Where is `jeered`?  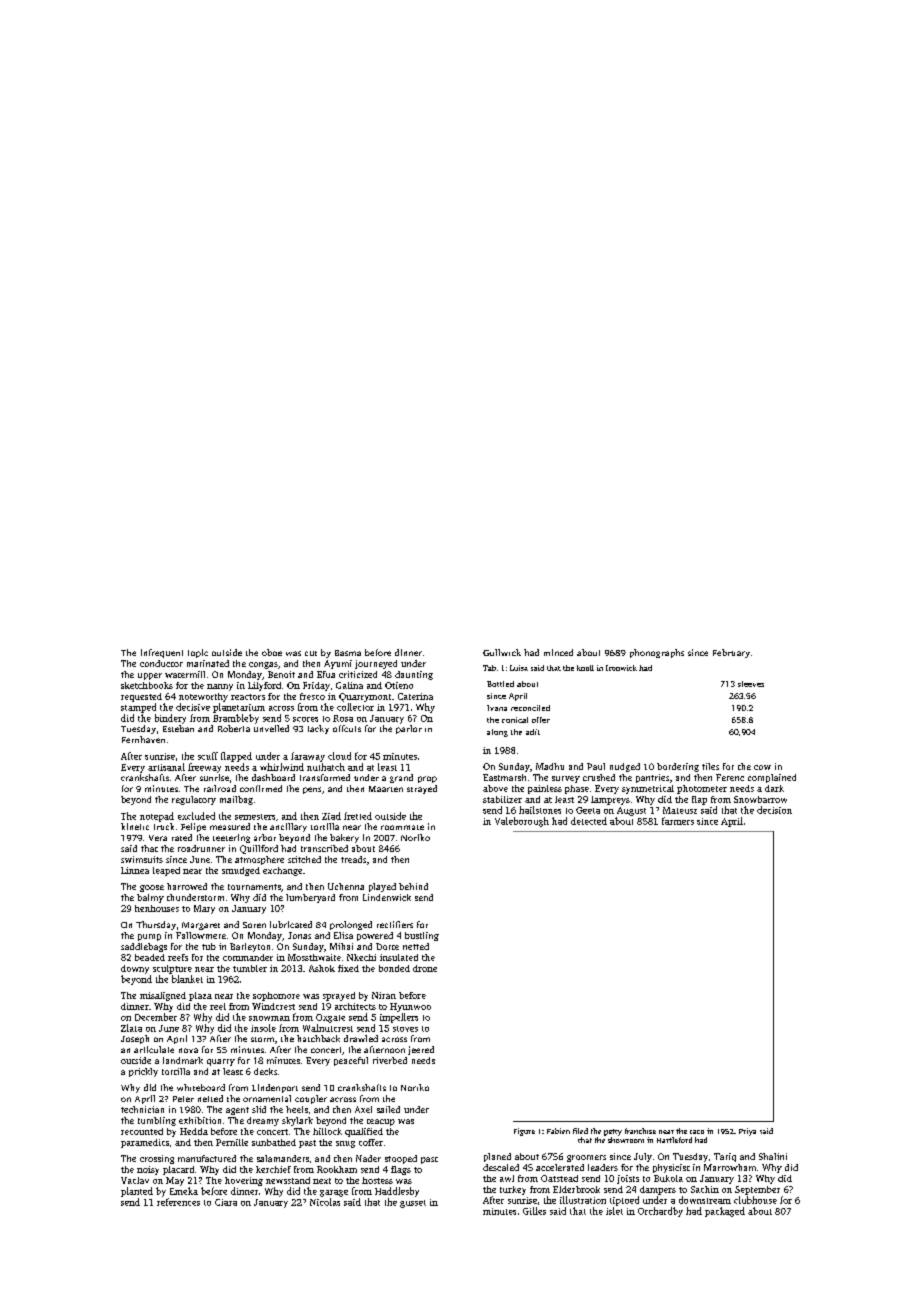
jeered is located at coordinates (421, 1050).
